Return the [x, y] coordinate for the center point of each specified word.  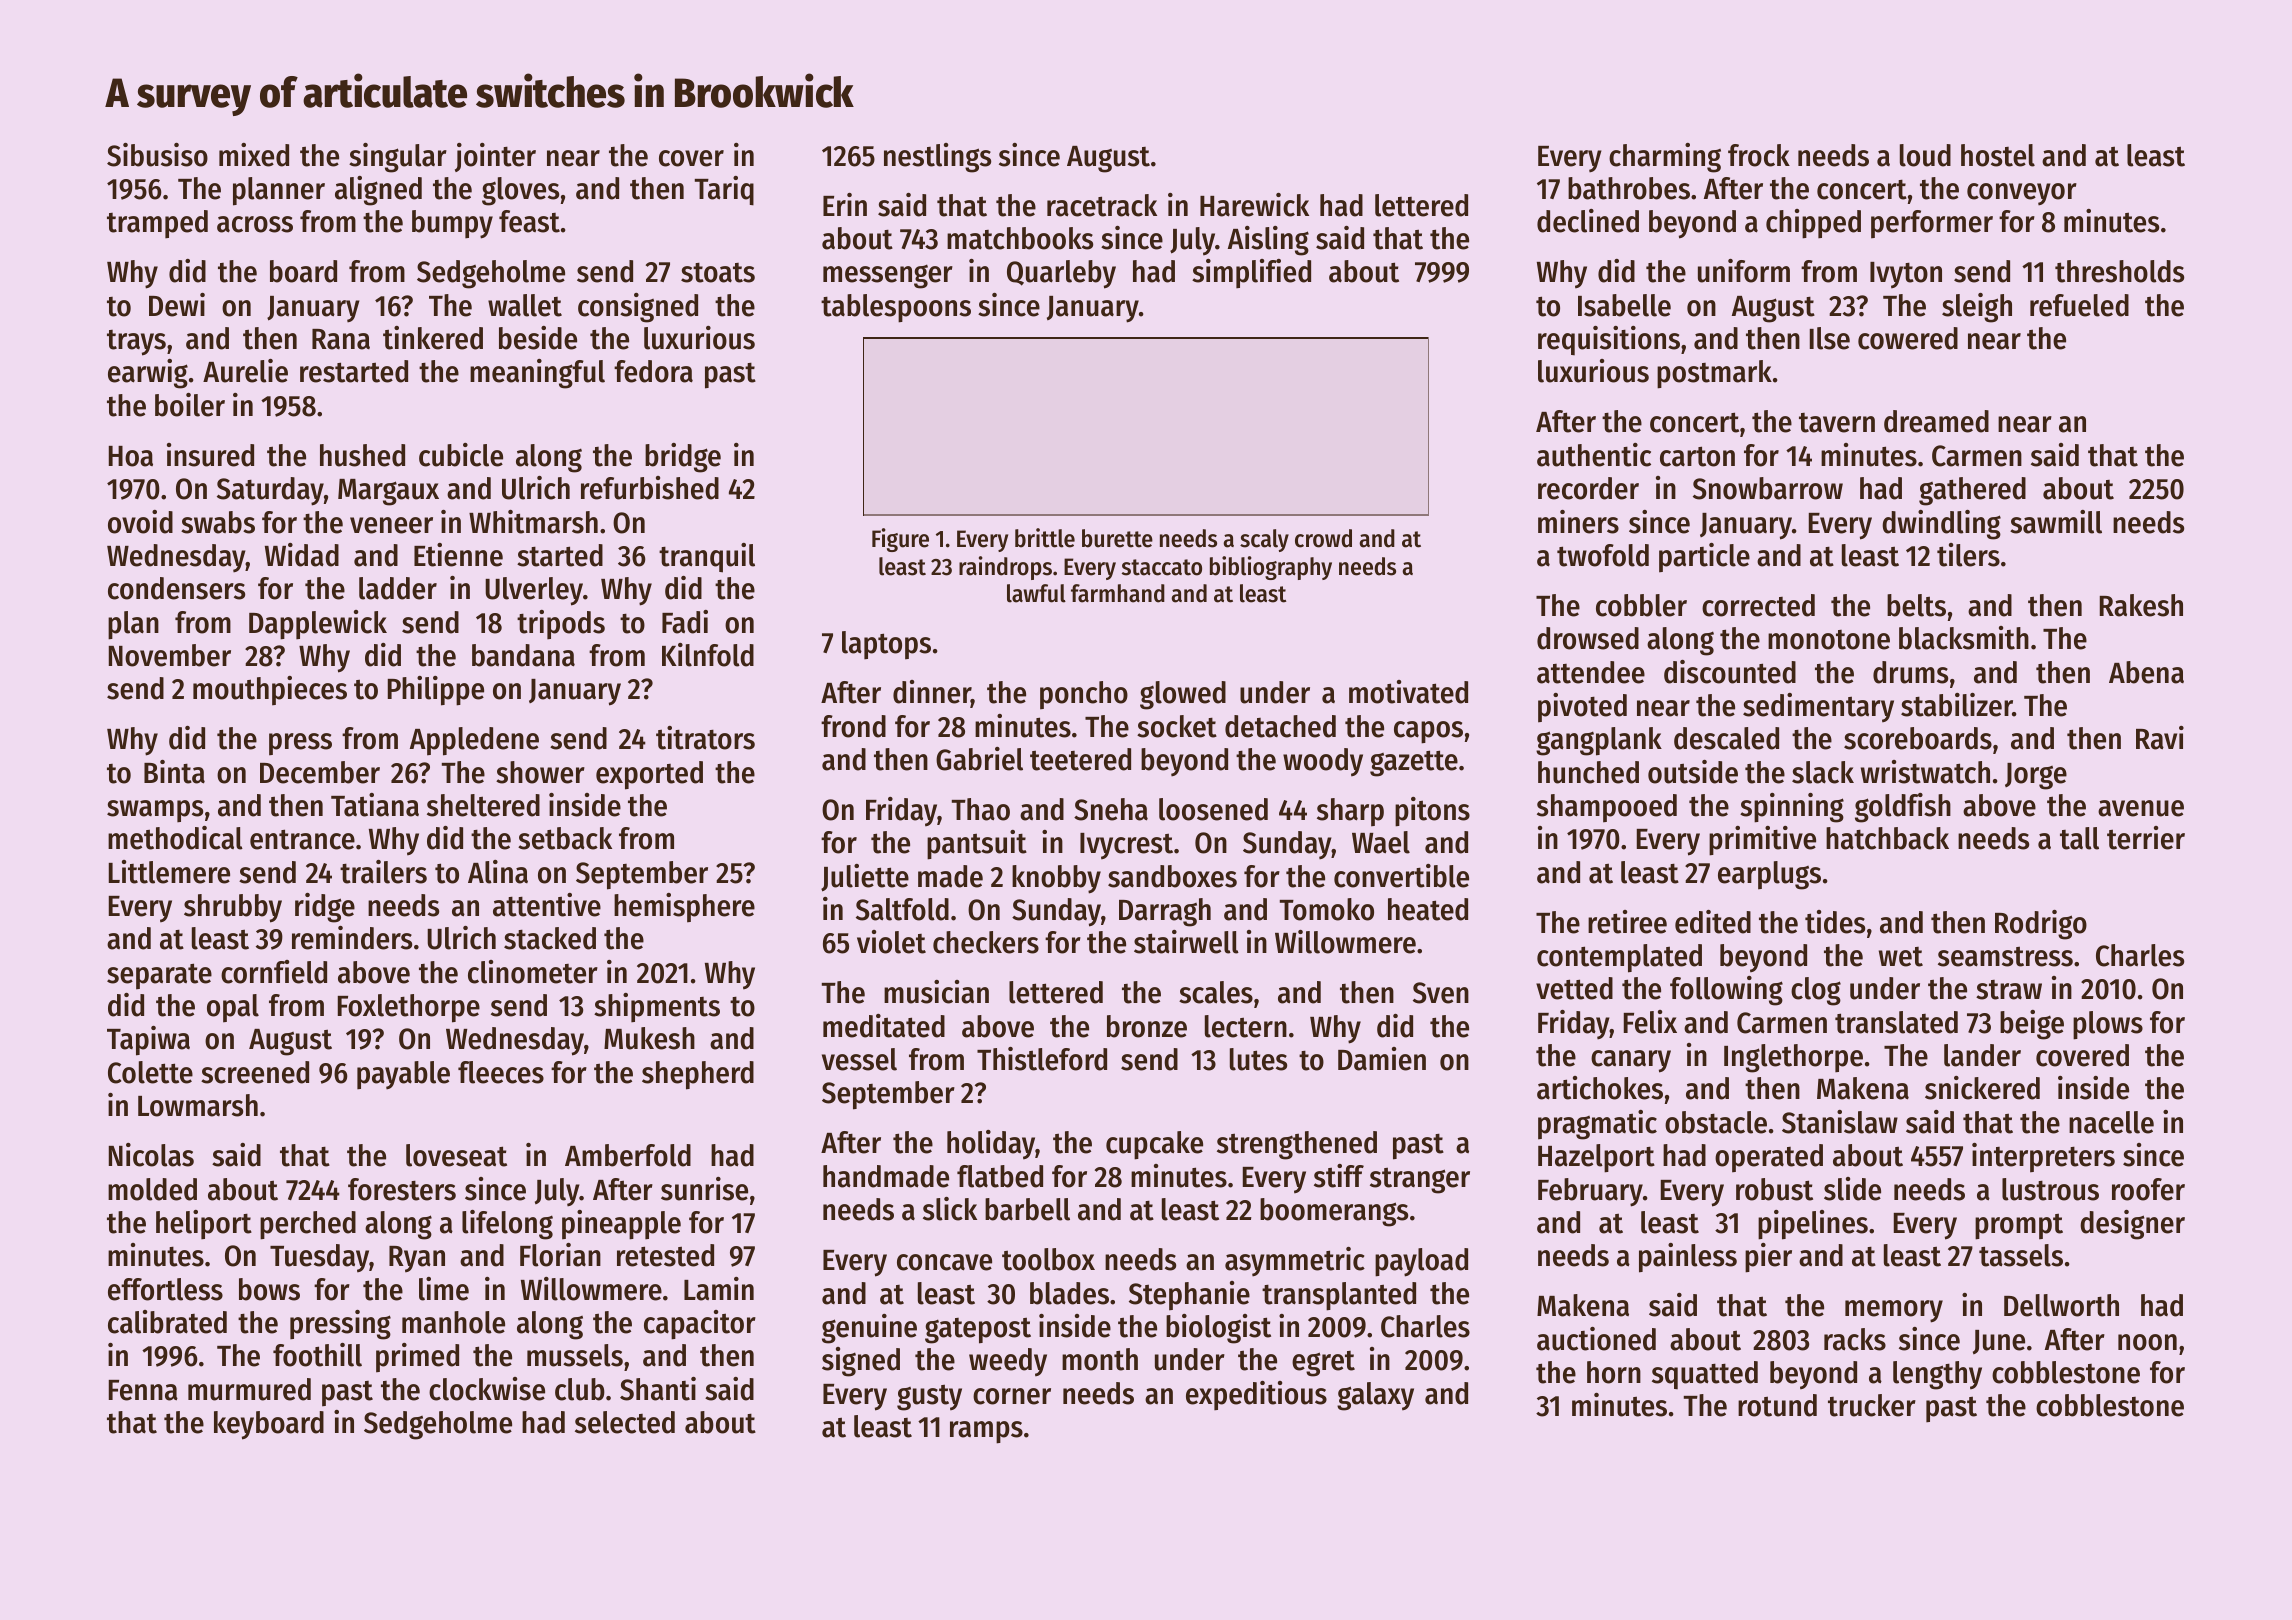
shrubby [233, 908]
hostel [1998, 155]
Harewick [1254, 205]
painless [1688, 1258]
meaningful [537, 374]
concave [944, 1262]
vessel [859, 1059]
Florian [560, 1255]
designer [2132, 1225]
